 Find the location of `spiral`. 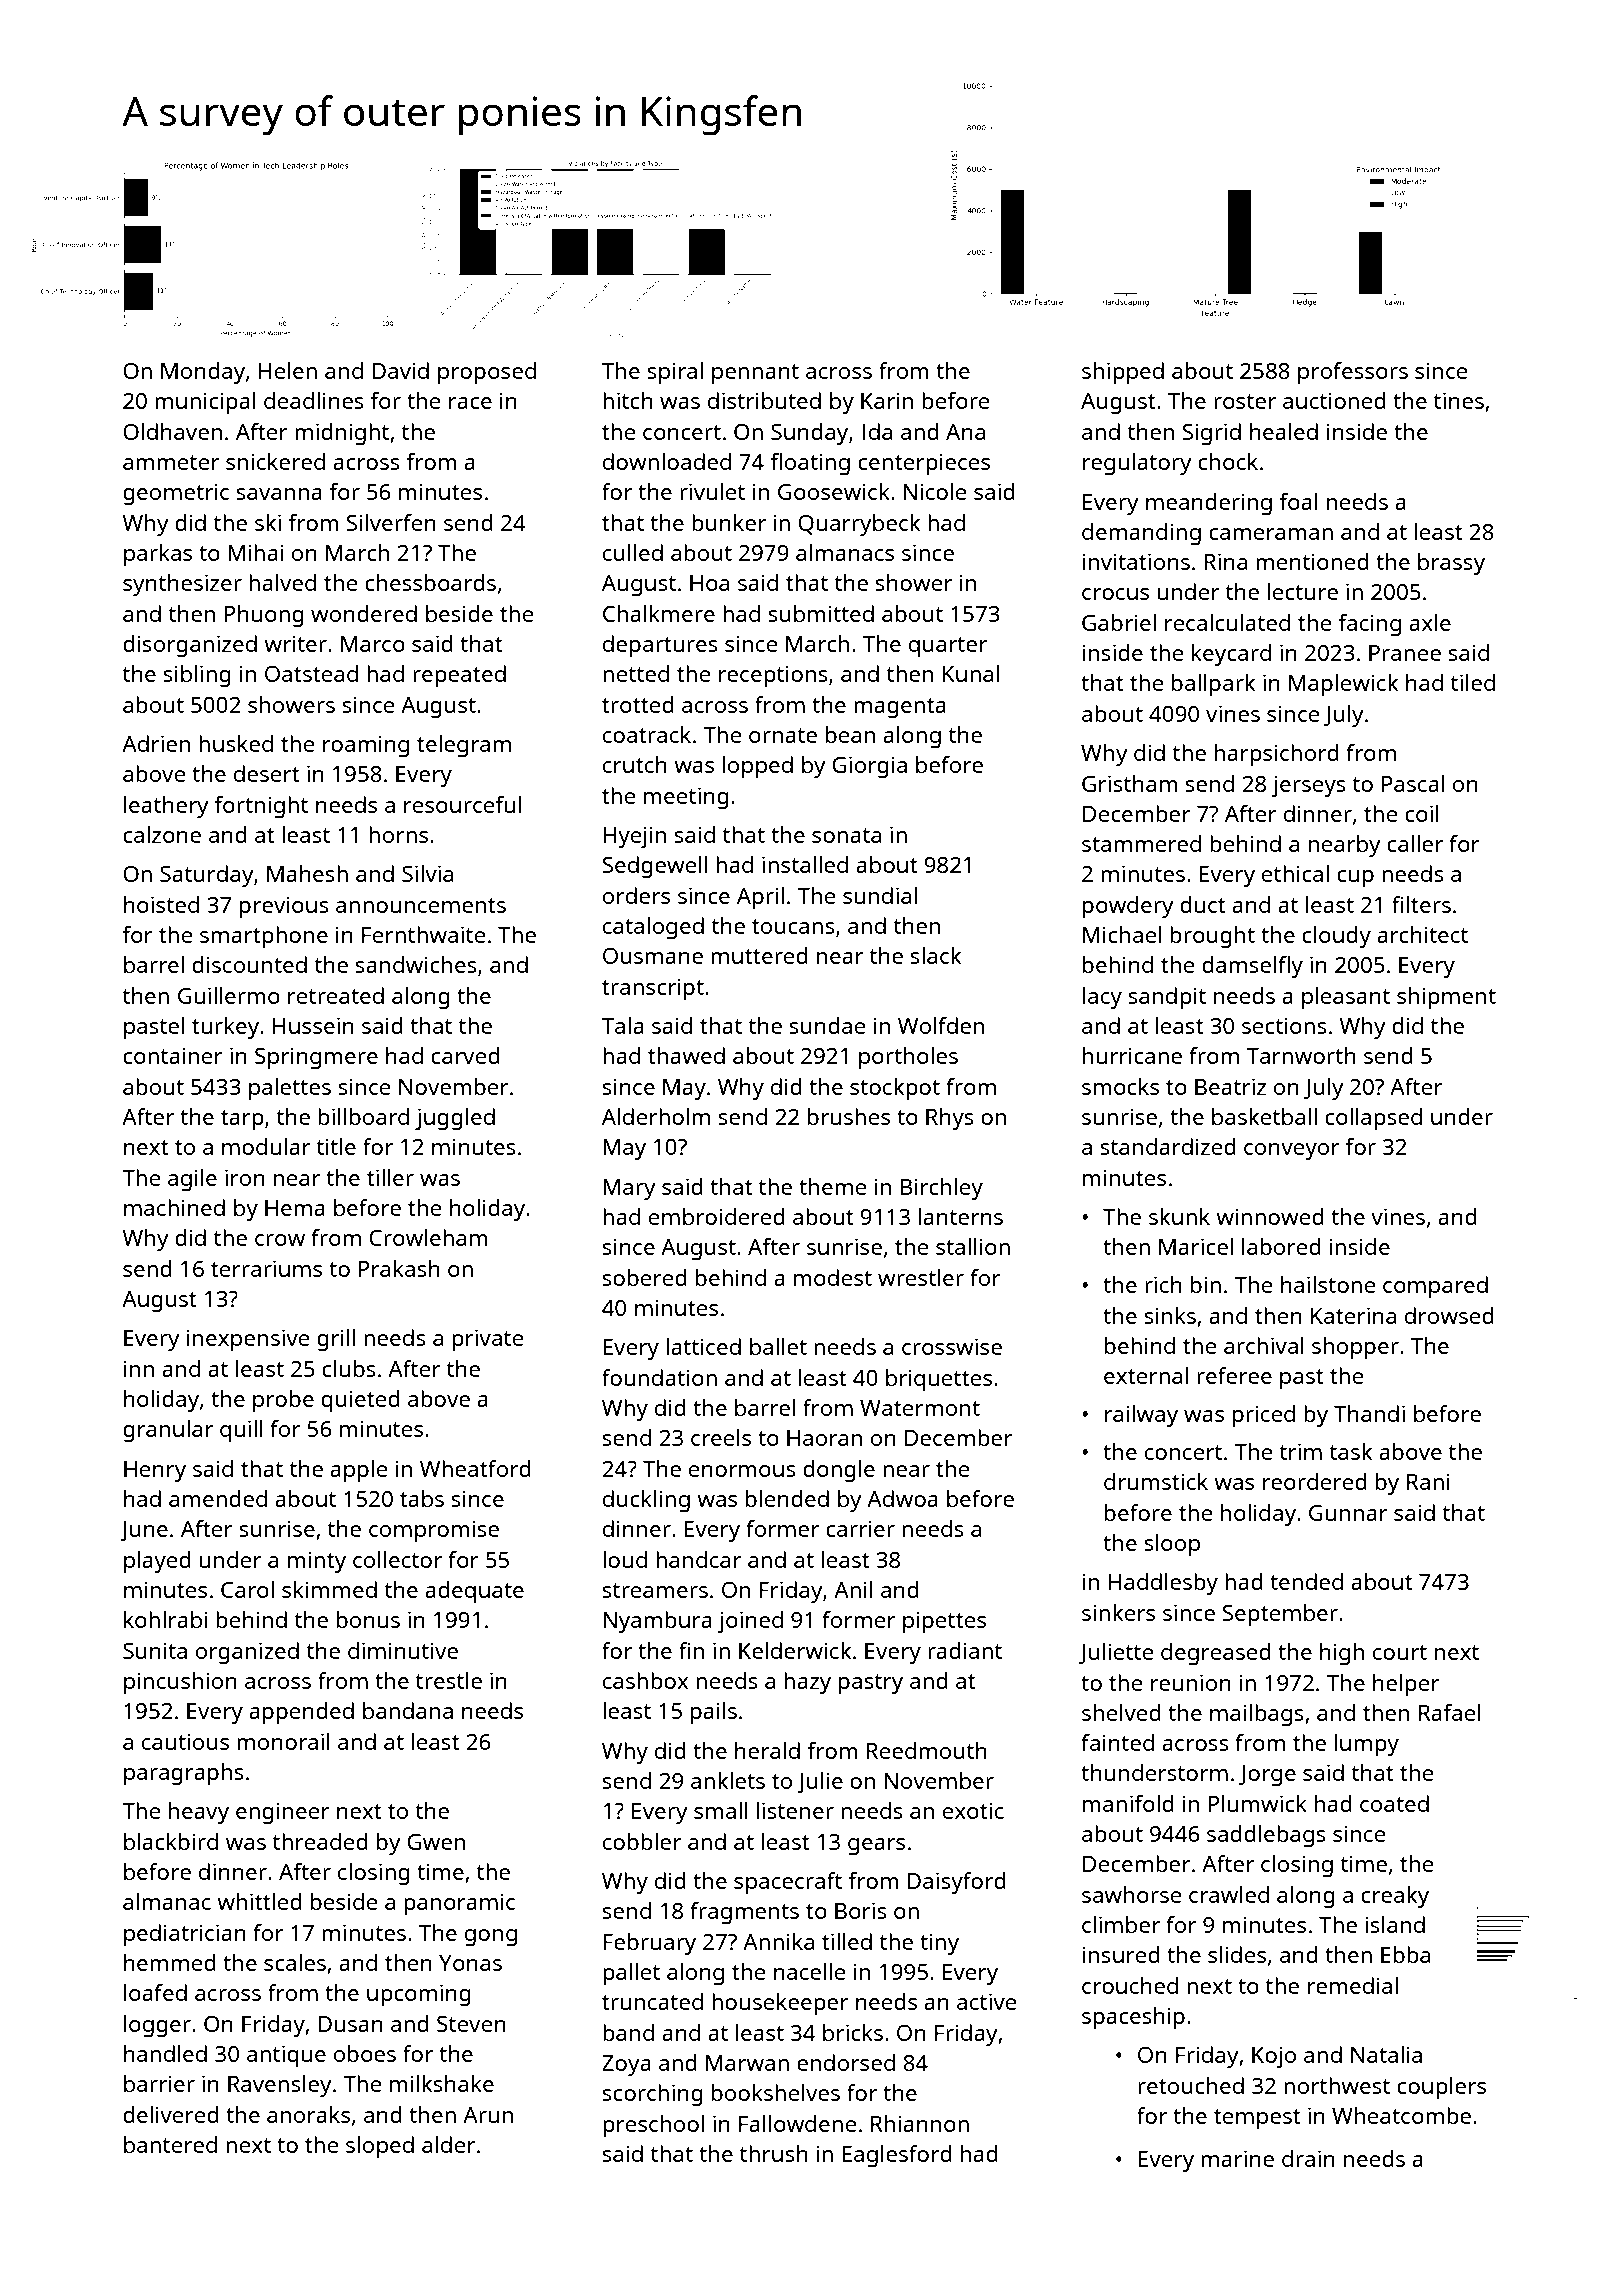

spiral is located at coordinates (675, 373).
